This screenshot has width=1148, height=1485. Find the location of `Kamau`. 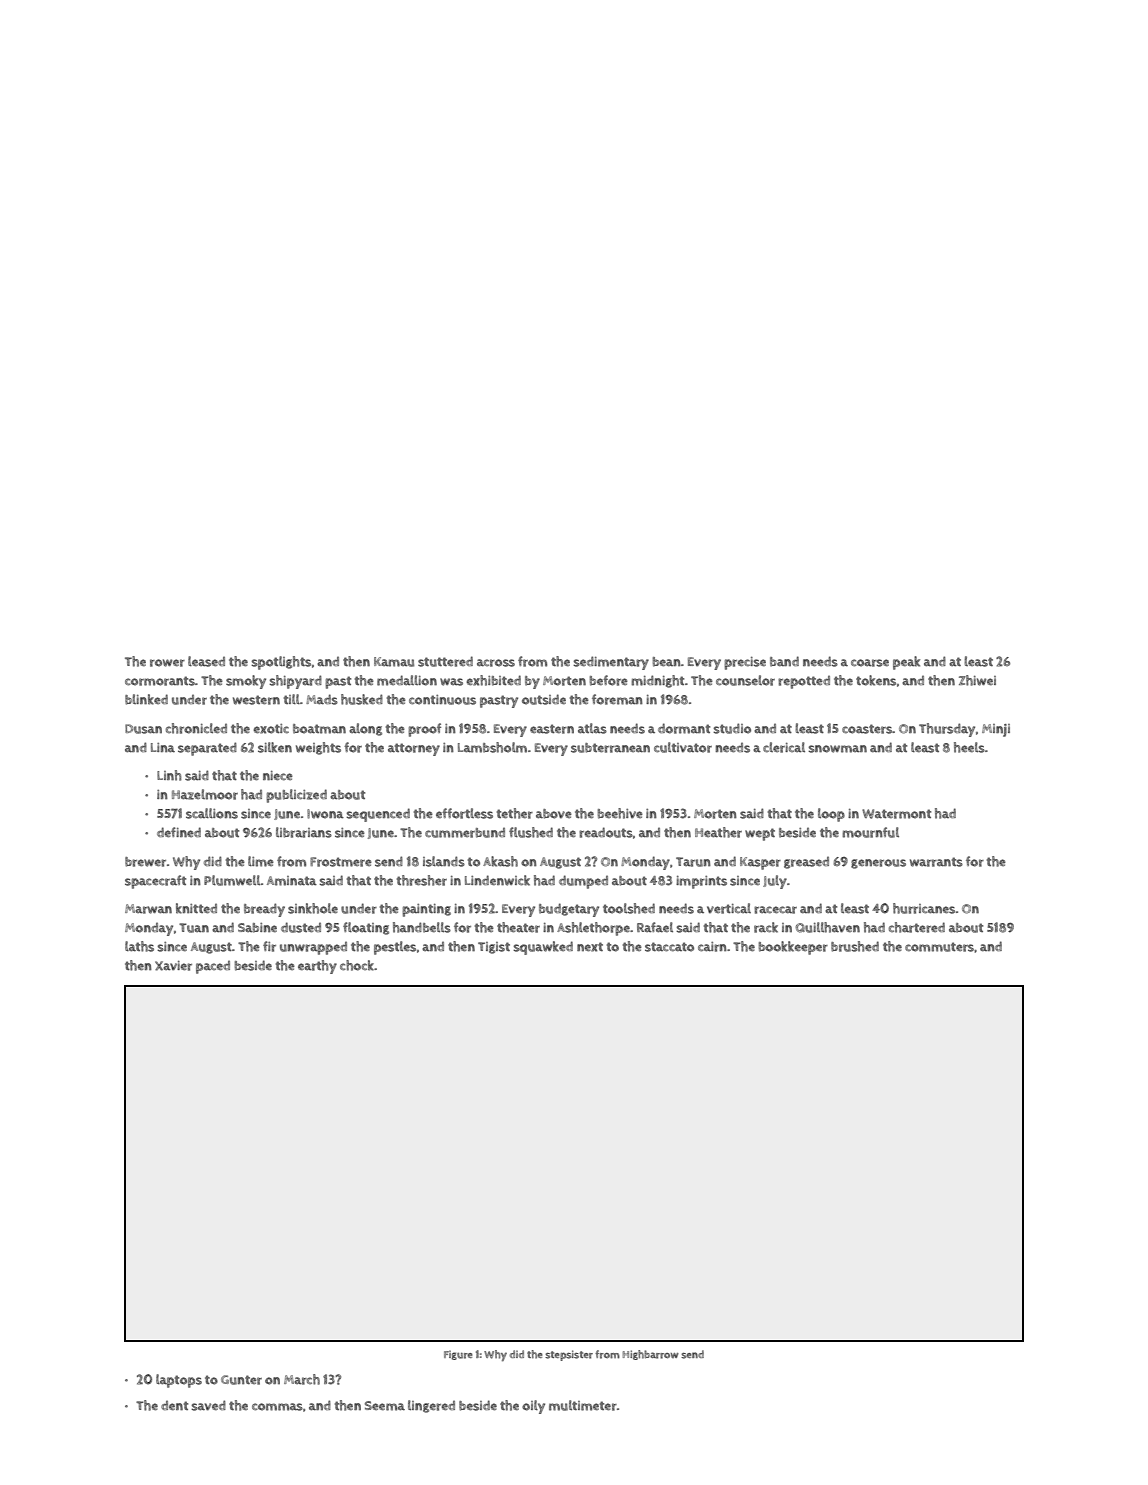

Kamau is located at coordinates (394, 662).
